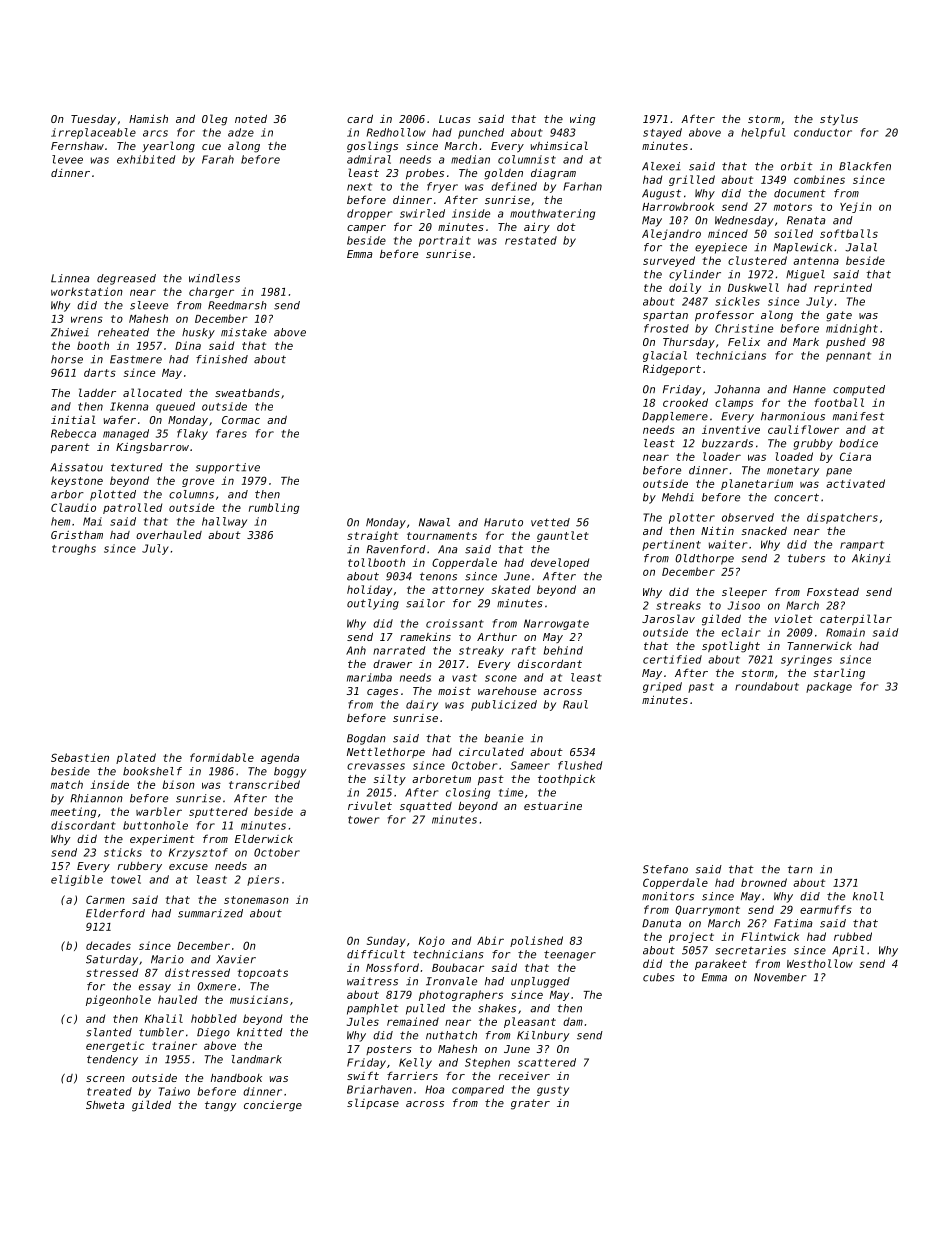 Image resolution: width=952 pixels, height=1233 pixels. What do you see at coordinates (662, 133) in the screenshot?
I see `stayed` at bounding box center [662, 133].
